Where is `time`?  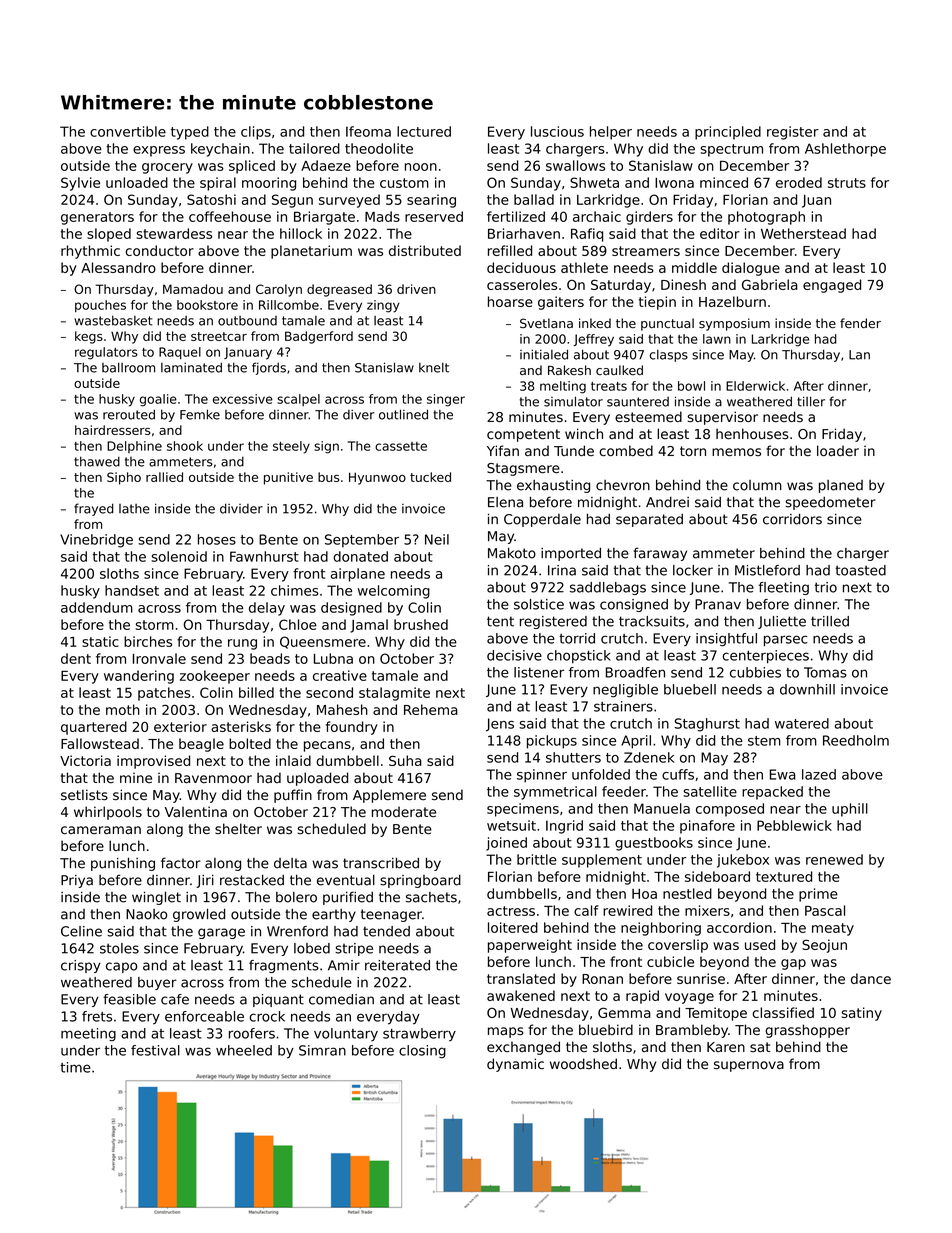 time is located at coordinates (75, 1067).
